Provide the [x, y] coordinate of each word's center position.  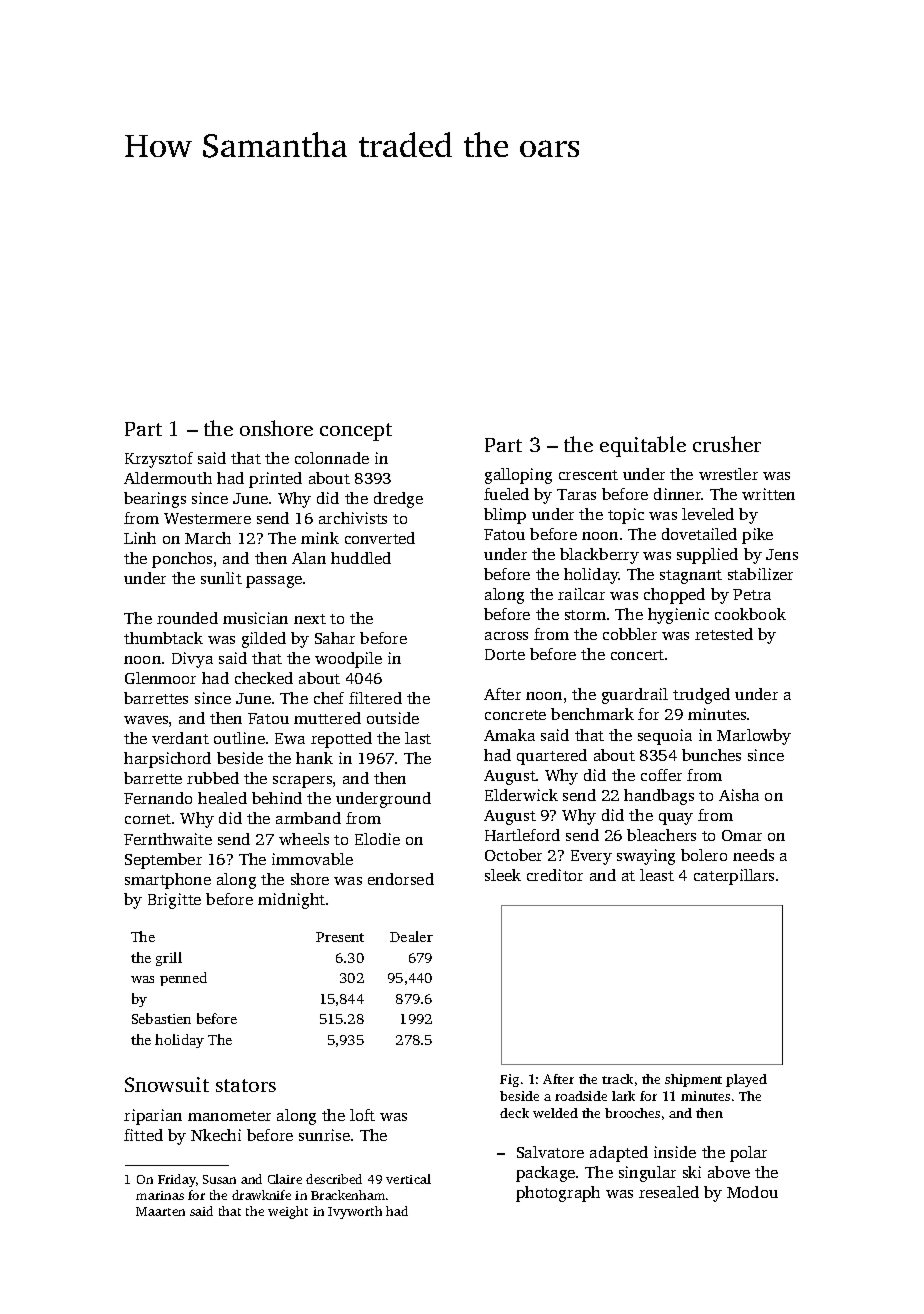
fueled [506, 494]
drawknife [261, 1195]
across [506, 636]
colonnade [332, 458]
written [768, 494]
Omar [742, 835]
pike [757, 536]
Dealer [411, 936]
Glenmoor [160, 678]
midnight [291, 901]
